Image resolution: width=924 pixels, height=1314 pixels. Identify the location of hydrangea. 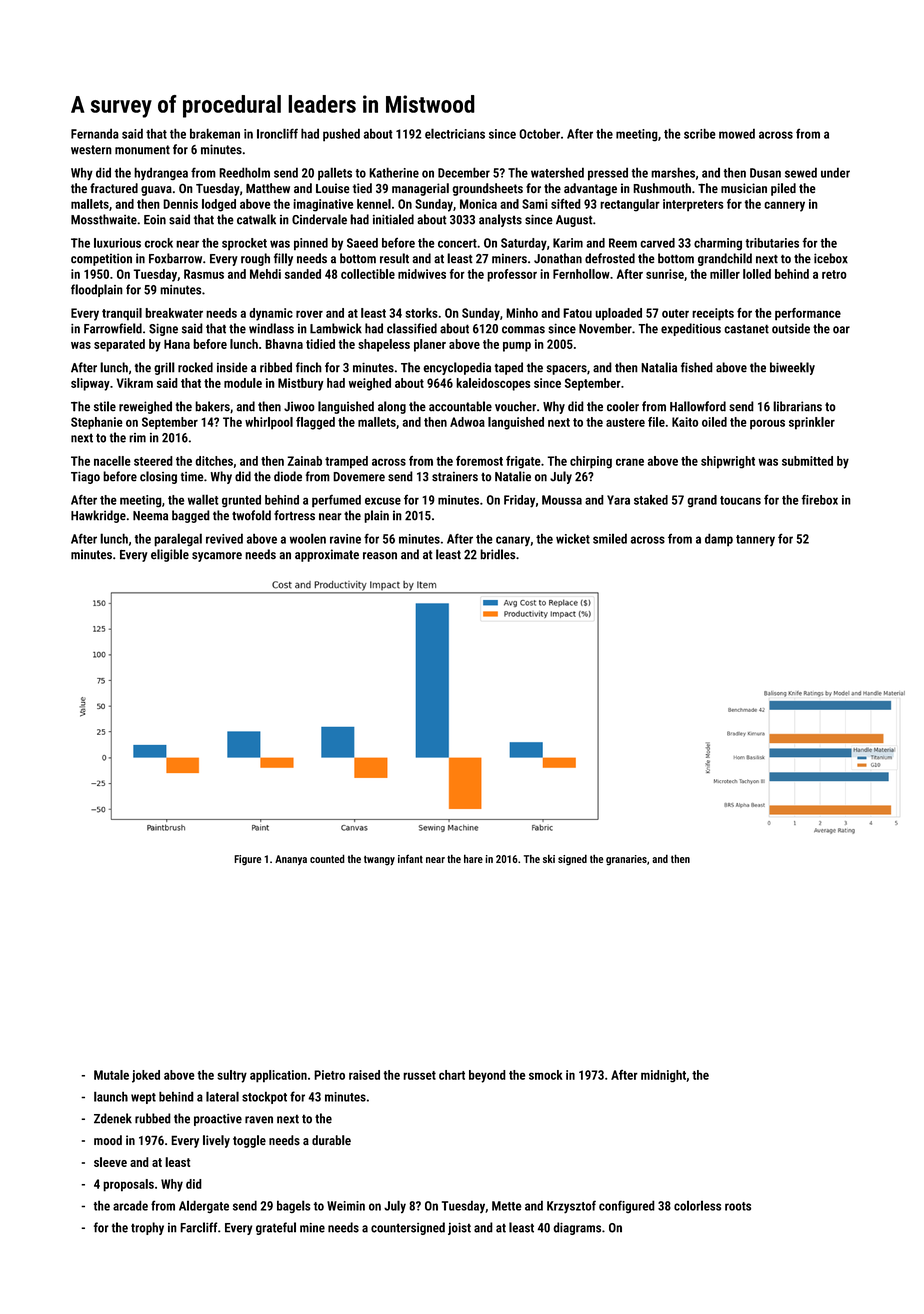
(161, 174).
